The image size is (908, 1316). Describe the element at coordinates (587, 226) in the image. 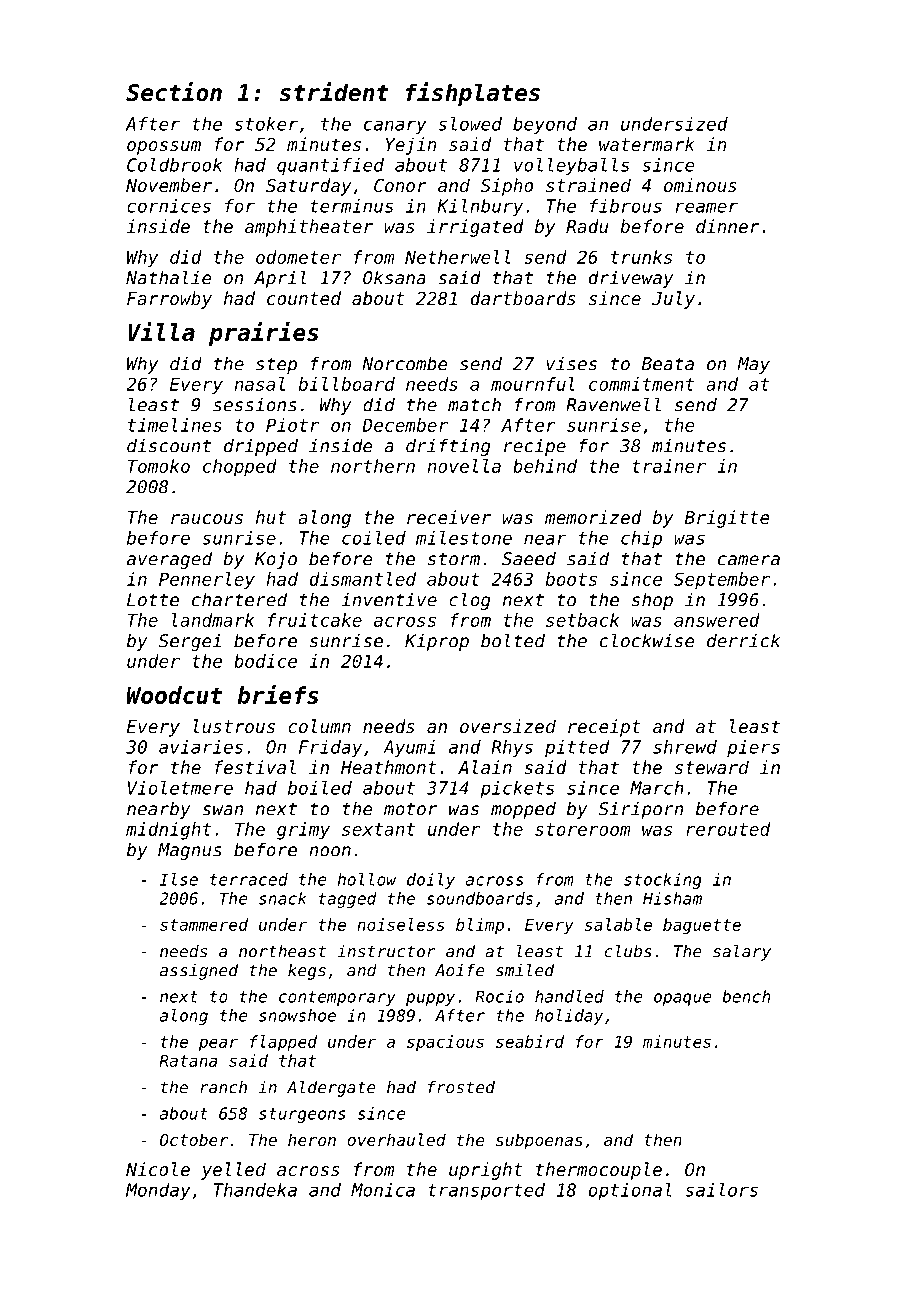

I see `Radu` at that location.
